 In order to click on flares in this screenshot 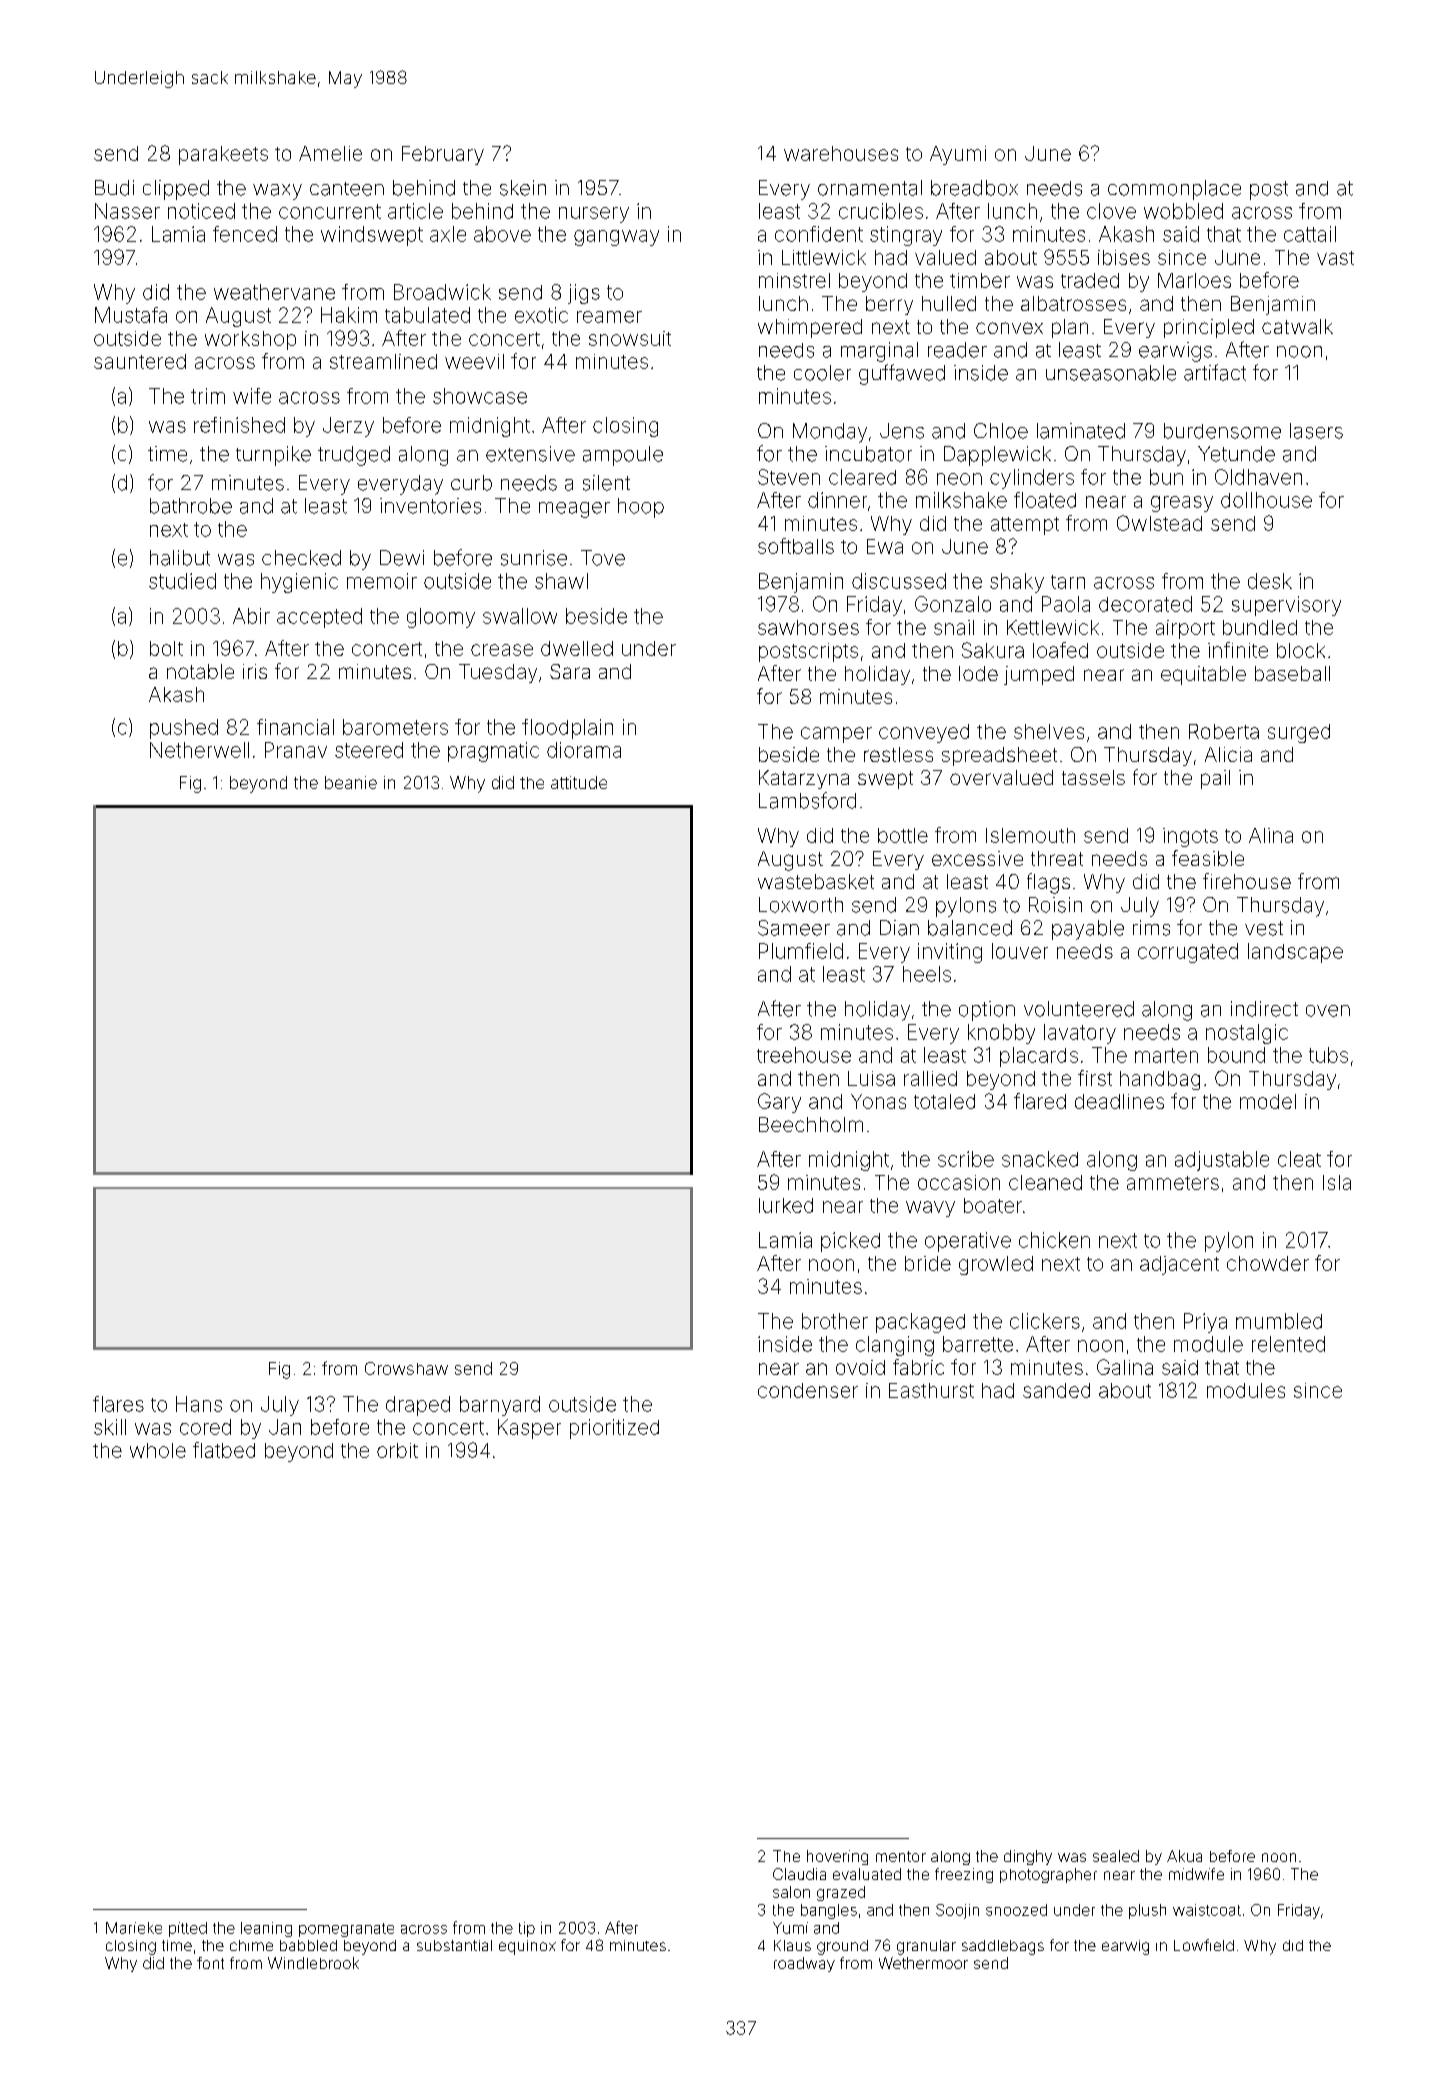, I will do `click(118, 1404)`.
